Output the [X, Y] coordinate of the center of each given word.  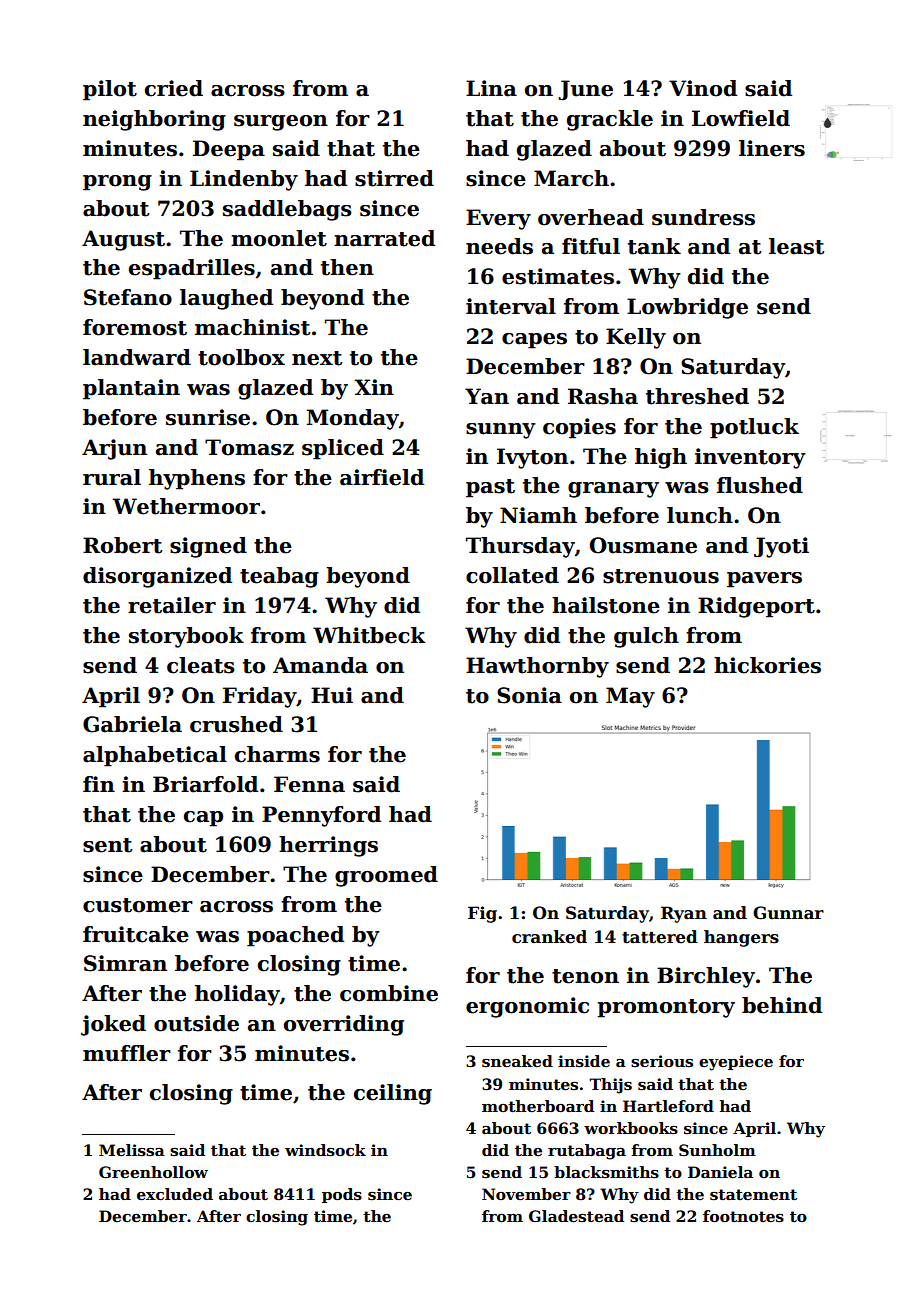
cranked [549, 937]
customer [138, 905]
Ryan [684, 914]
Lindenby [244, 180]
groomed [386, 876]
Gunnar [788, 913]
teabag [279, 577]
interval [511, 306]
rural [112, 477]
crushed [236, 724]
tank [654, 246]
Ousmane [643, 545]
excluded [175, 1194]
